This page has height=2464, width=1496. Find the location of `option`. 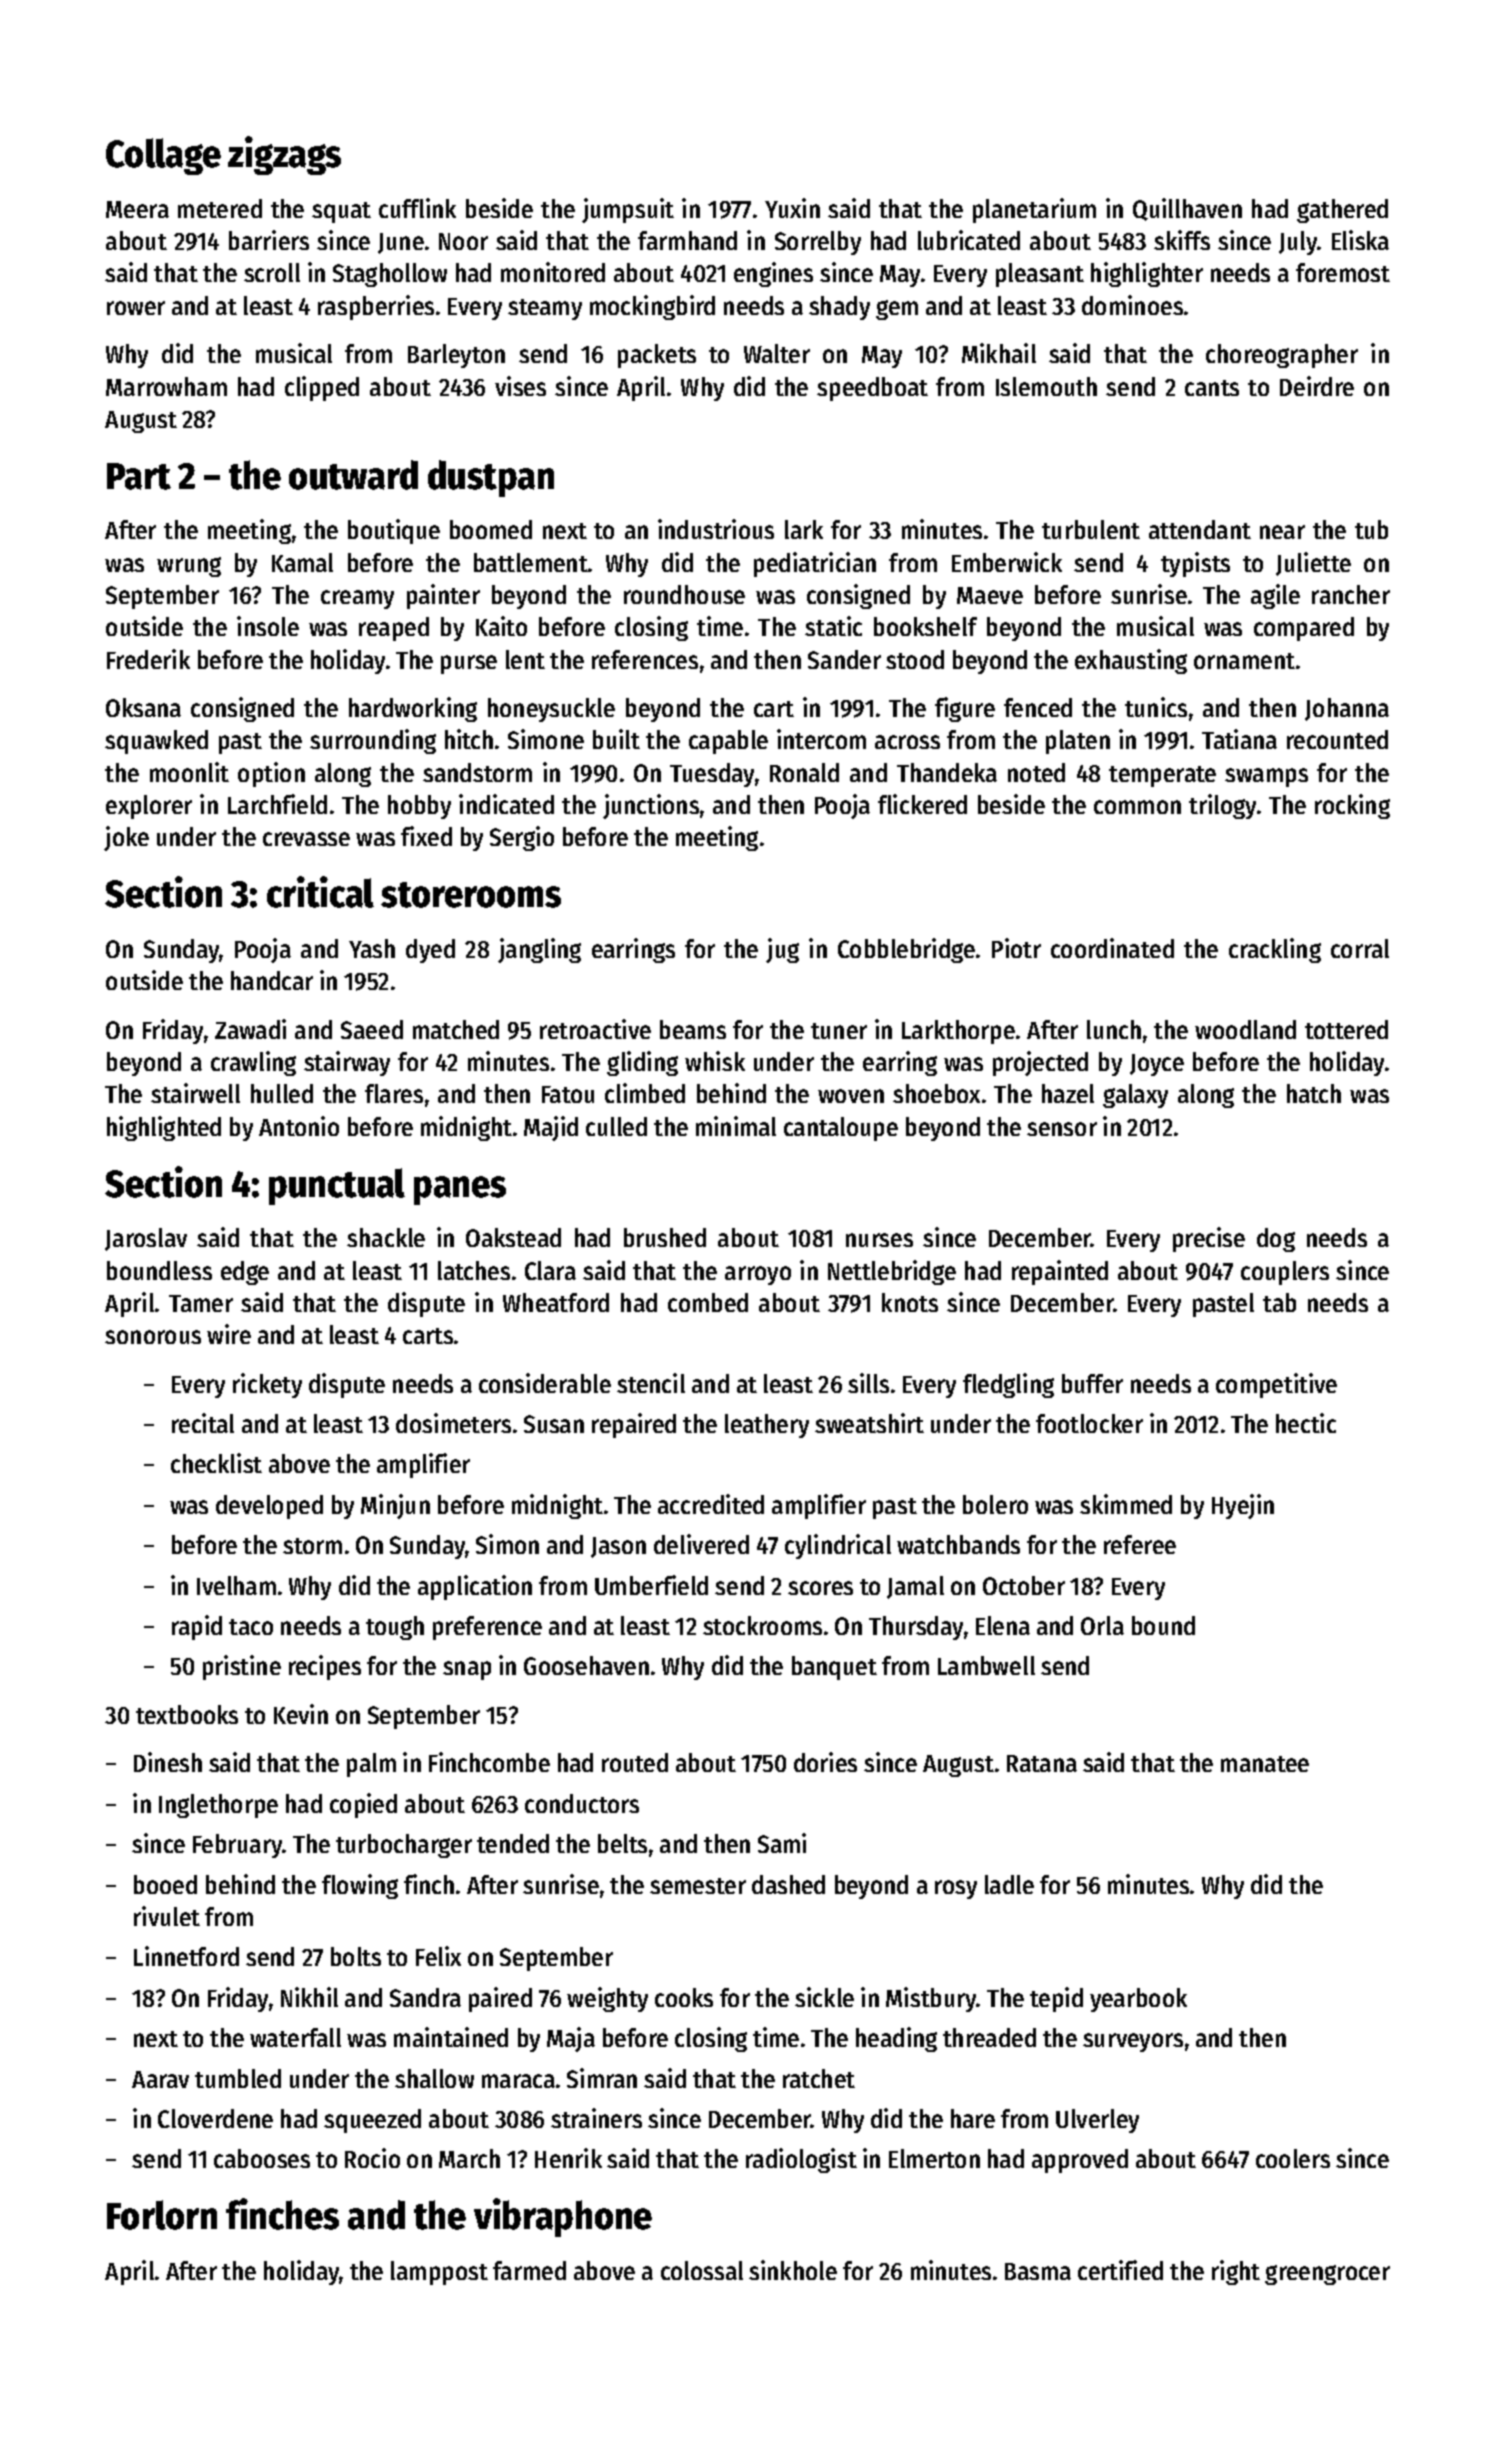

option is located at coordinates (271, 774).
